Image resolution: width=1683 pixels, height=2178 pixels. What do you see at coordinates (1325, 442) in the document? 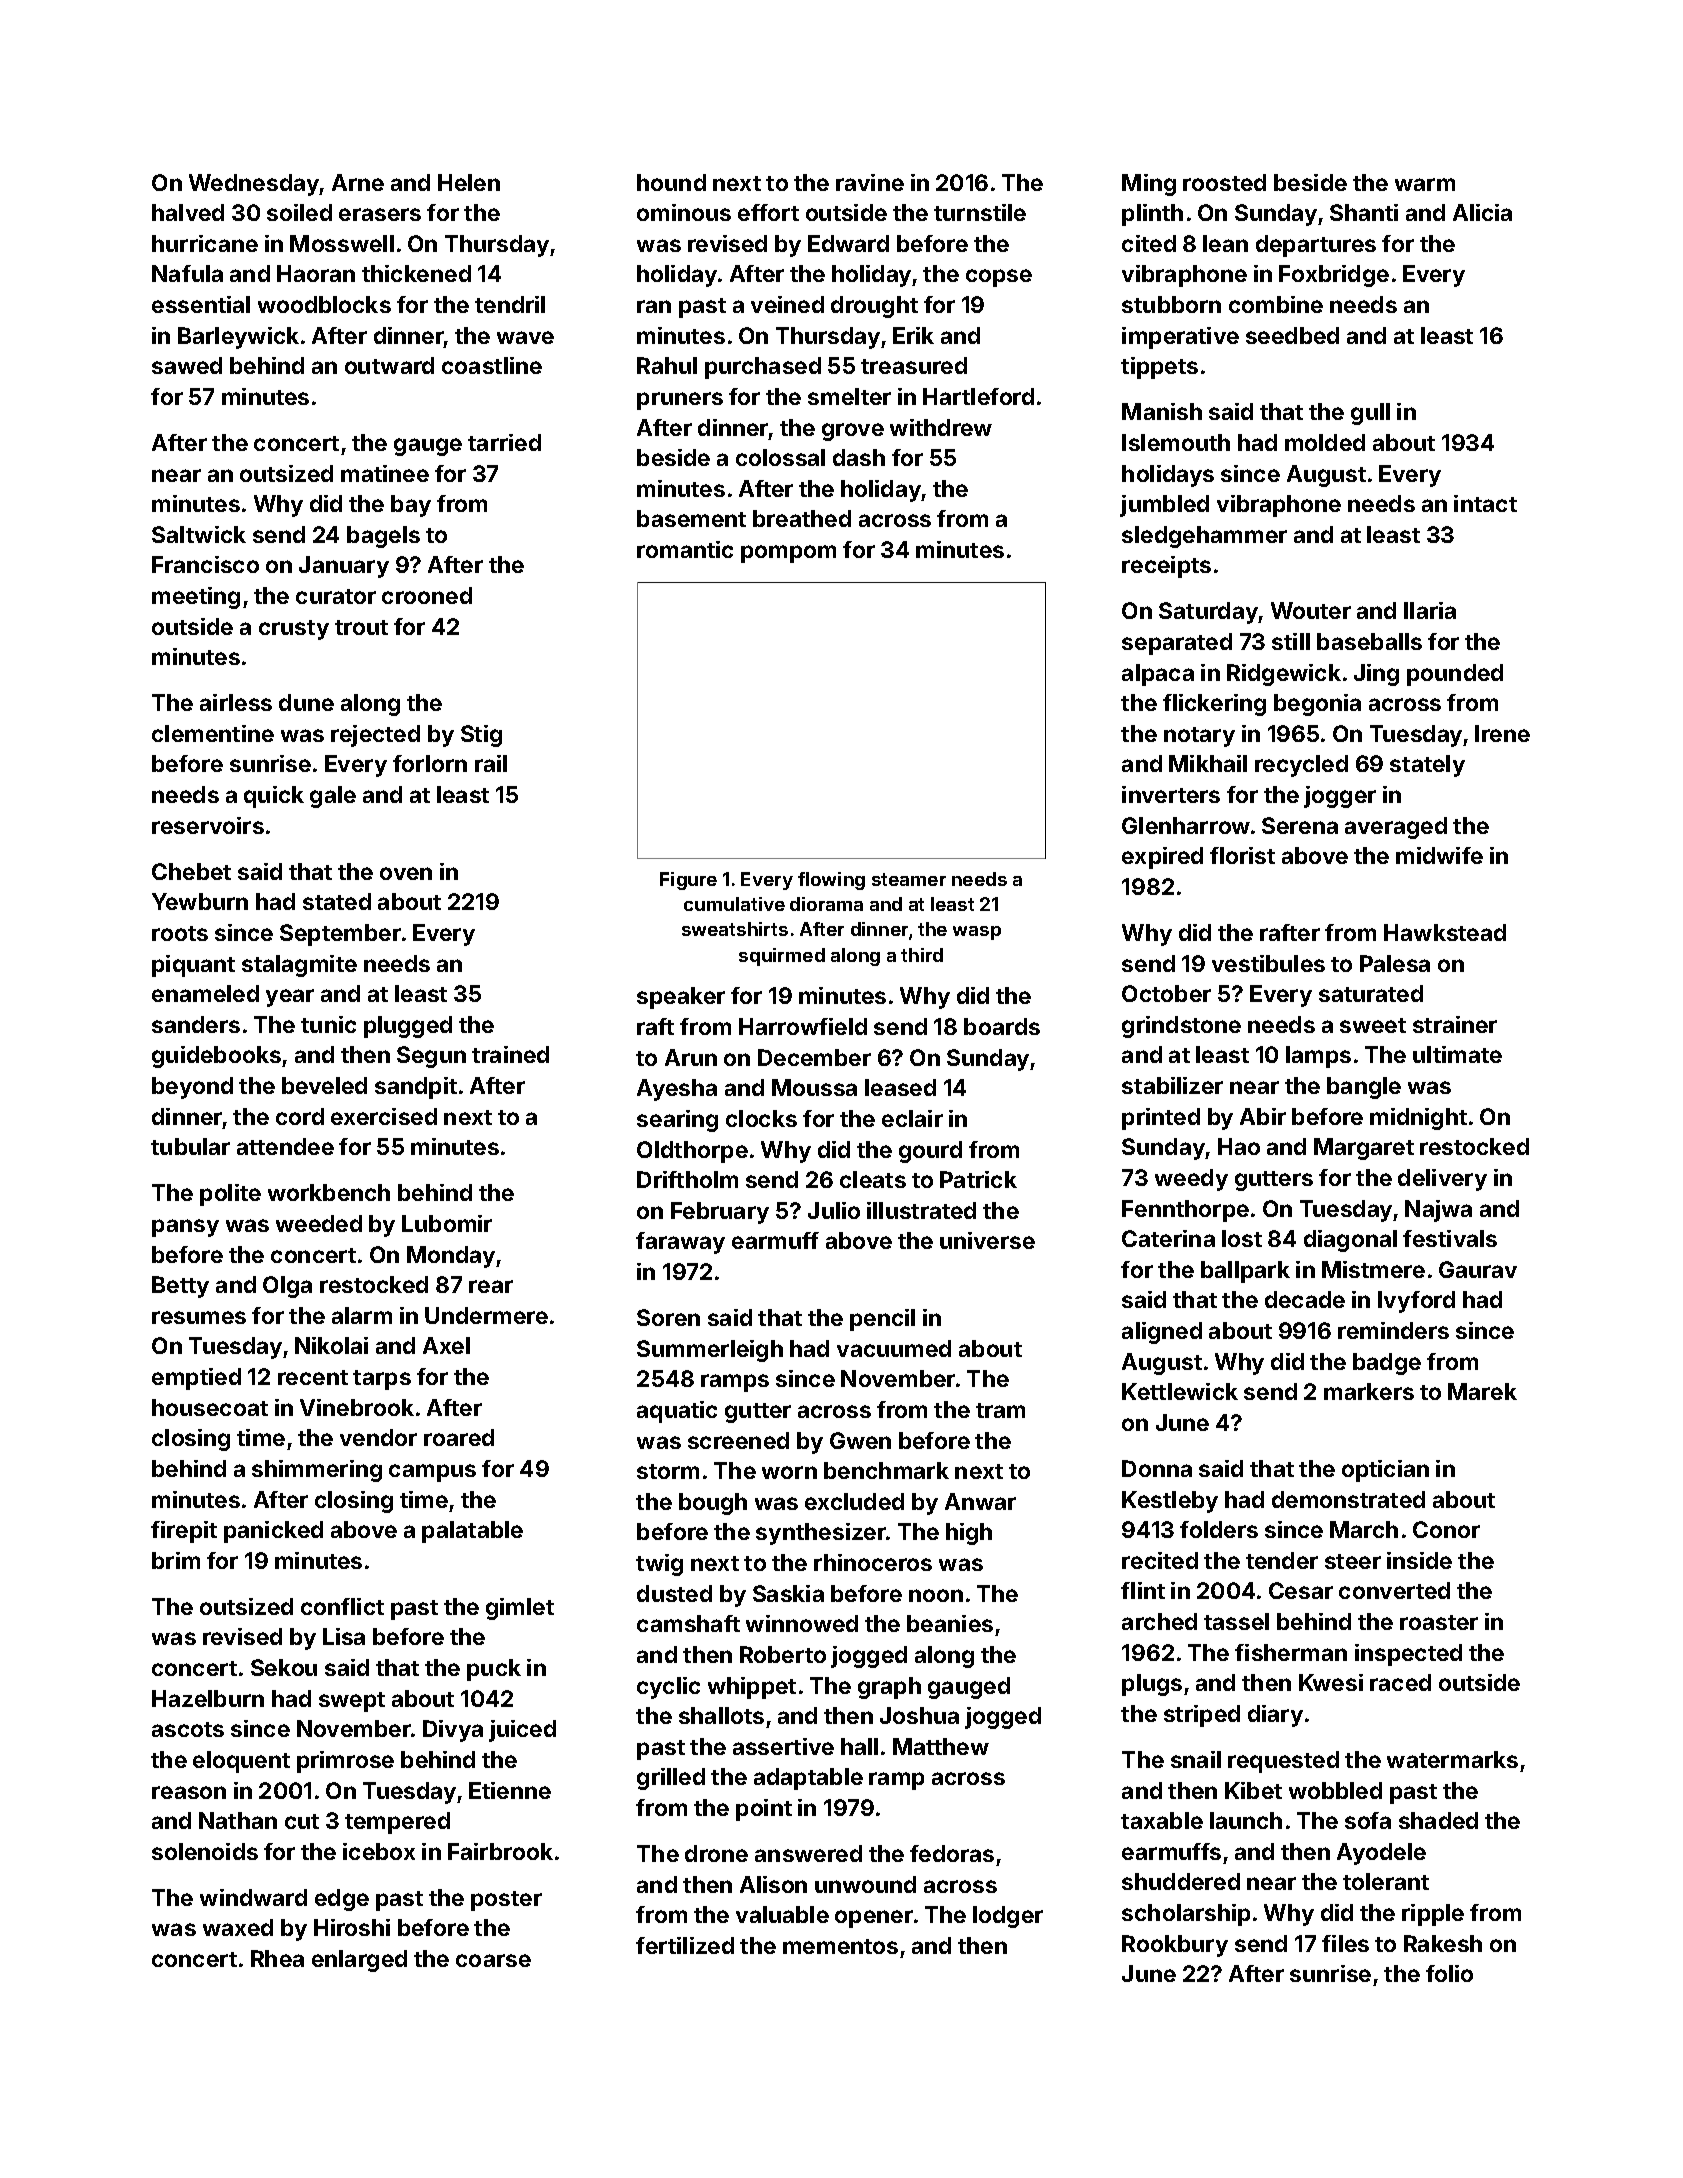
I see `molded` at bounding box center [1325, 442].
